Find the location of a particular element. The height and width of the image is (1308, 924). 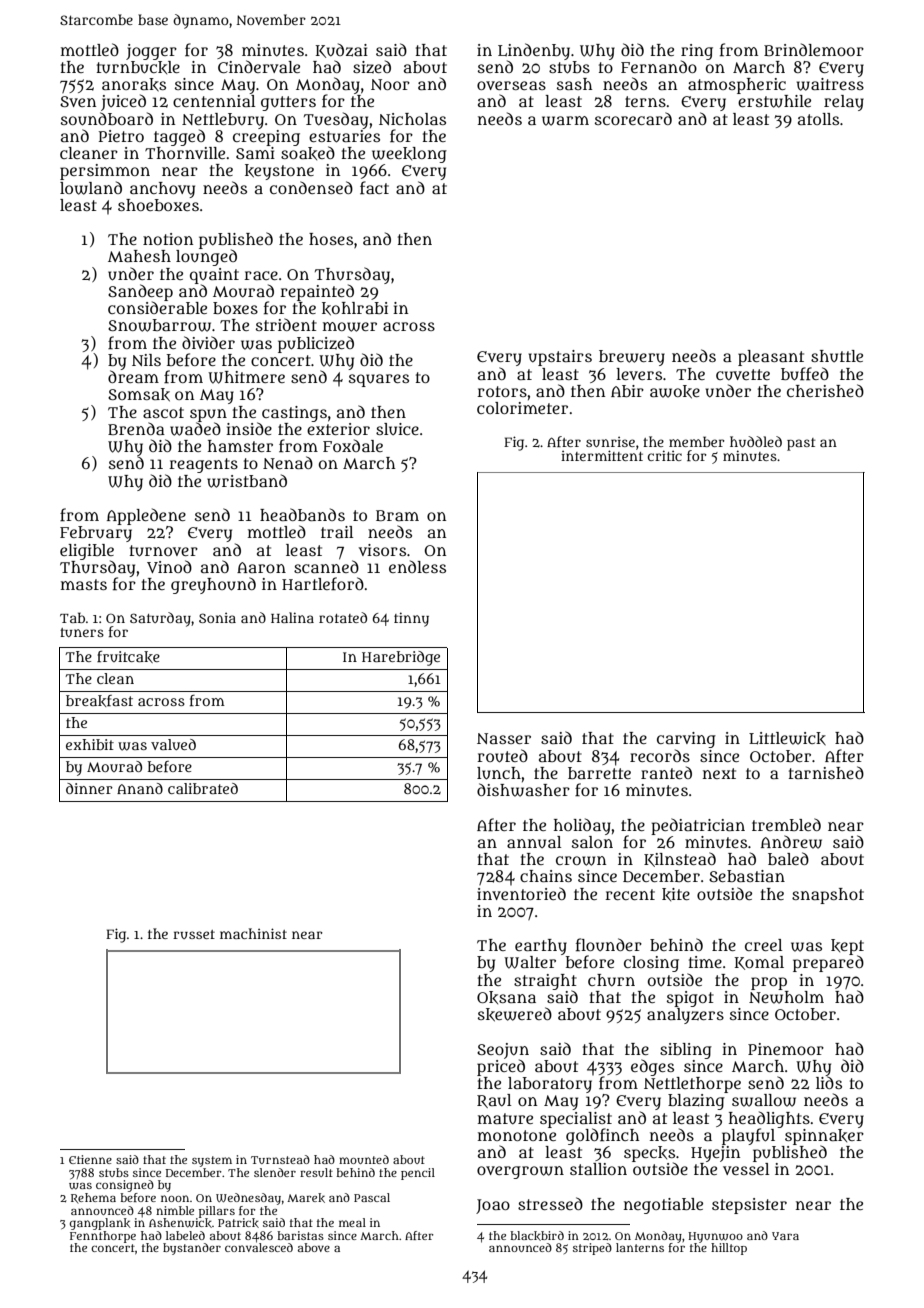

Fennthorpe is located at coordinates (103, 1237).
